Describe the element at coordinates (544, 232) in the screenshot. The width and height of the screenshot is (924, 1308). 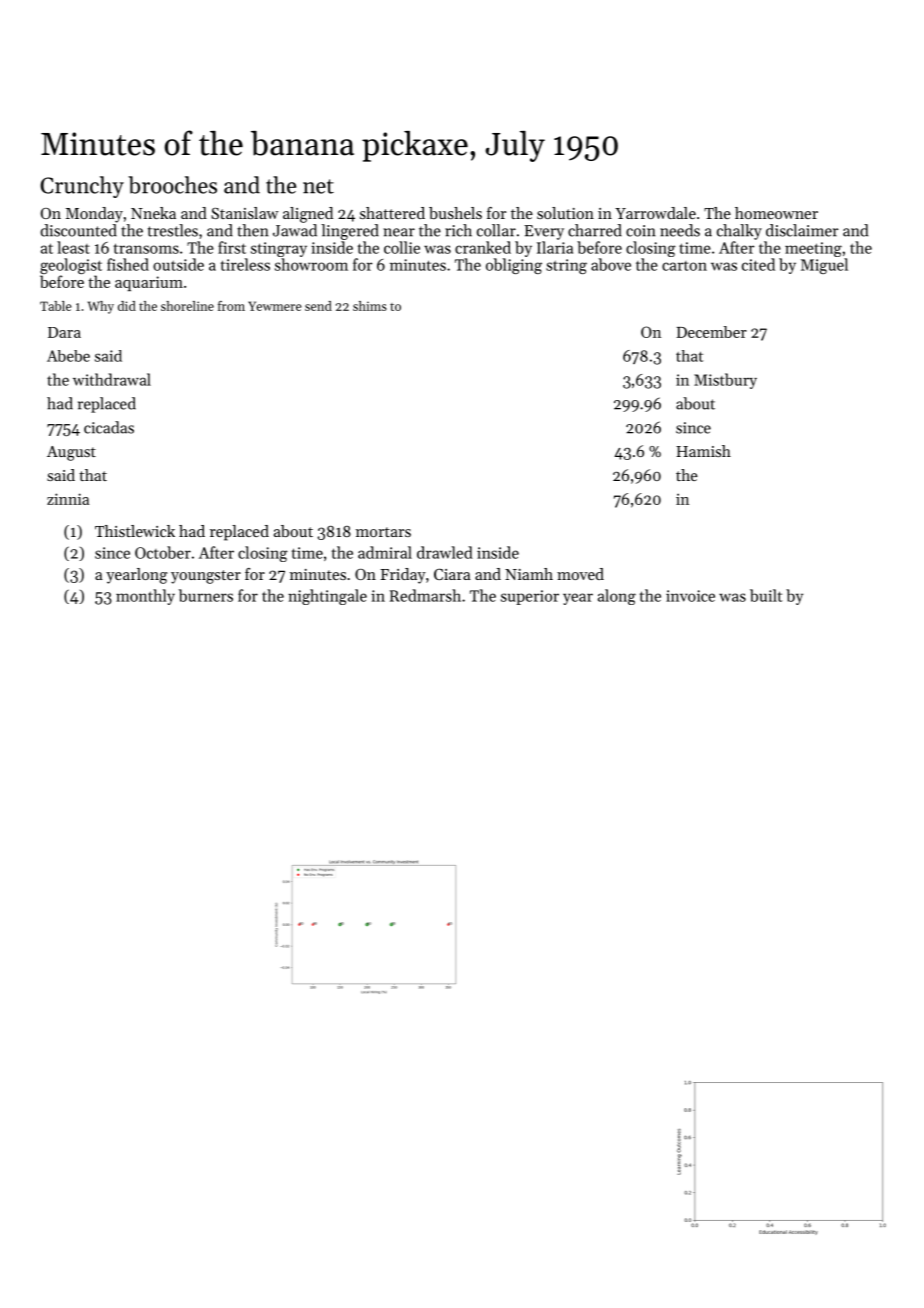
I see `Every` at that location.
